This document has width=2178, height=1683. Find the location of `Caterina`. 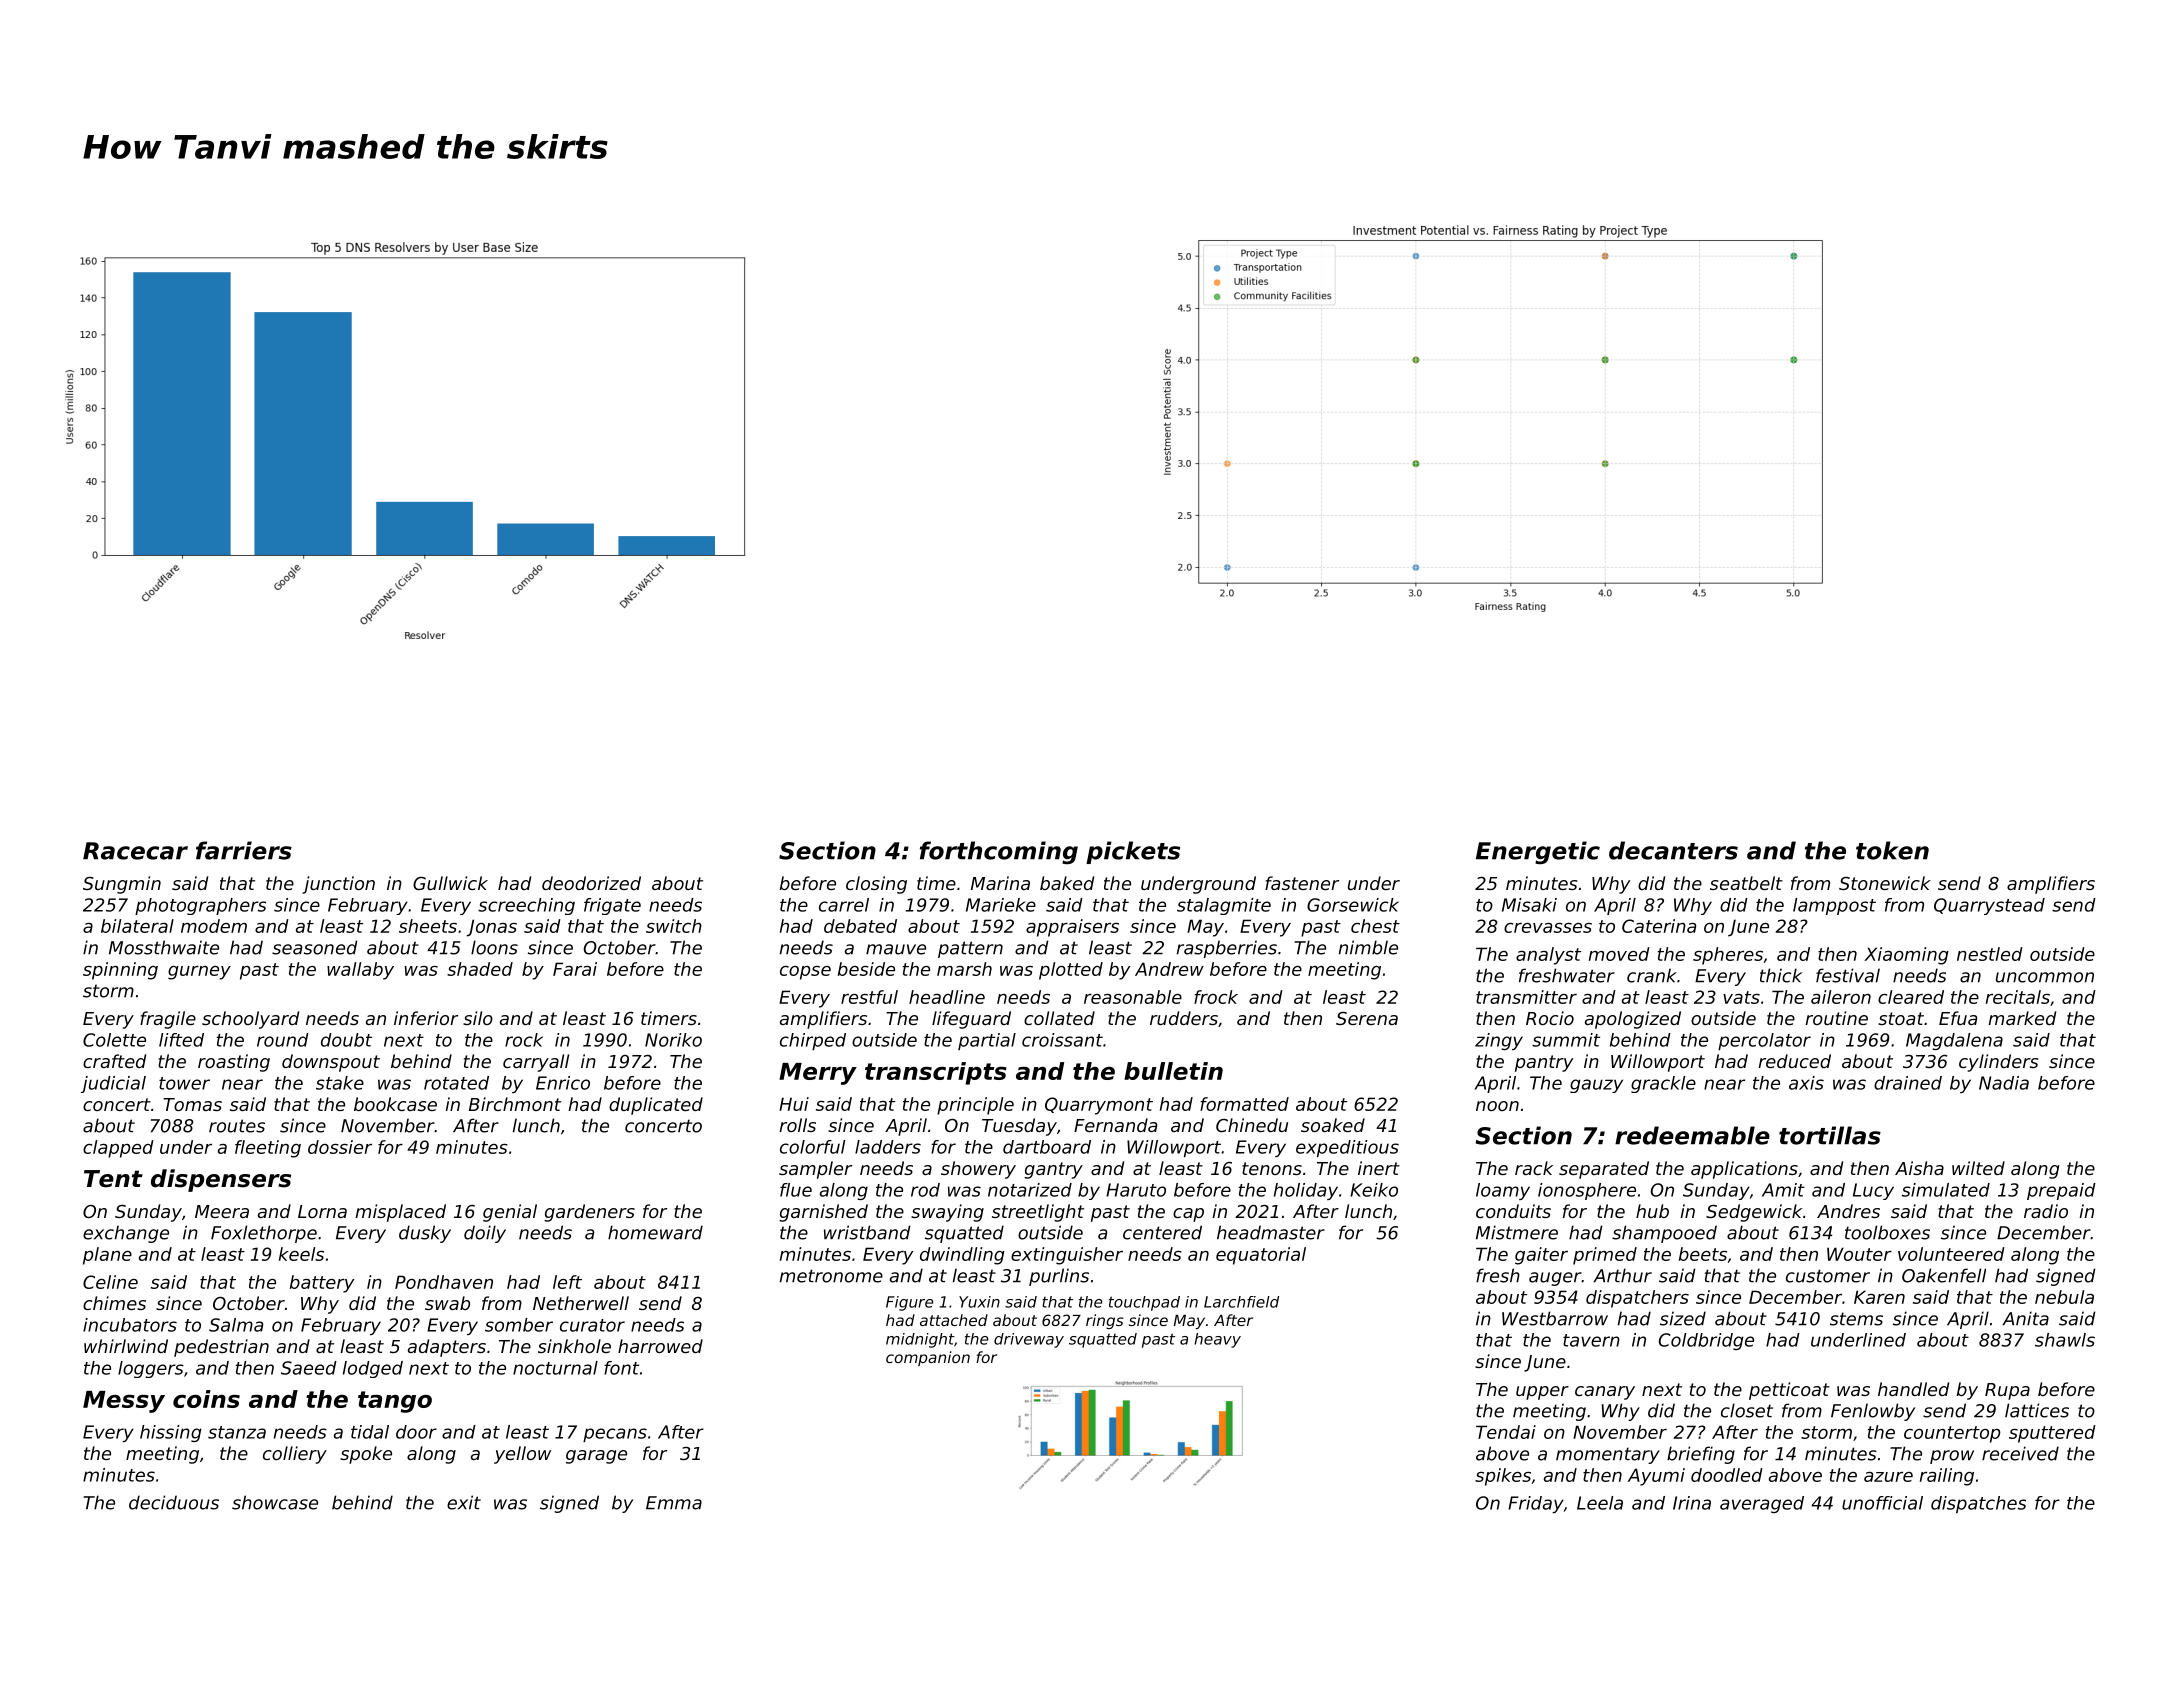

Caterina is located at coordinates (1659, 926).
